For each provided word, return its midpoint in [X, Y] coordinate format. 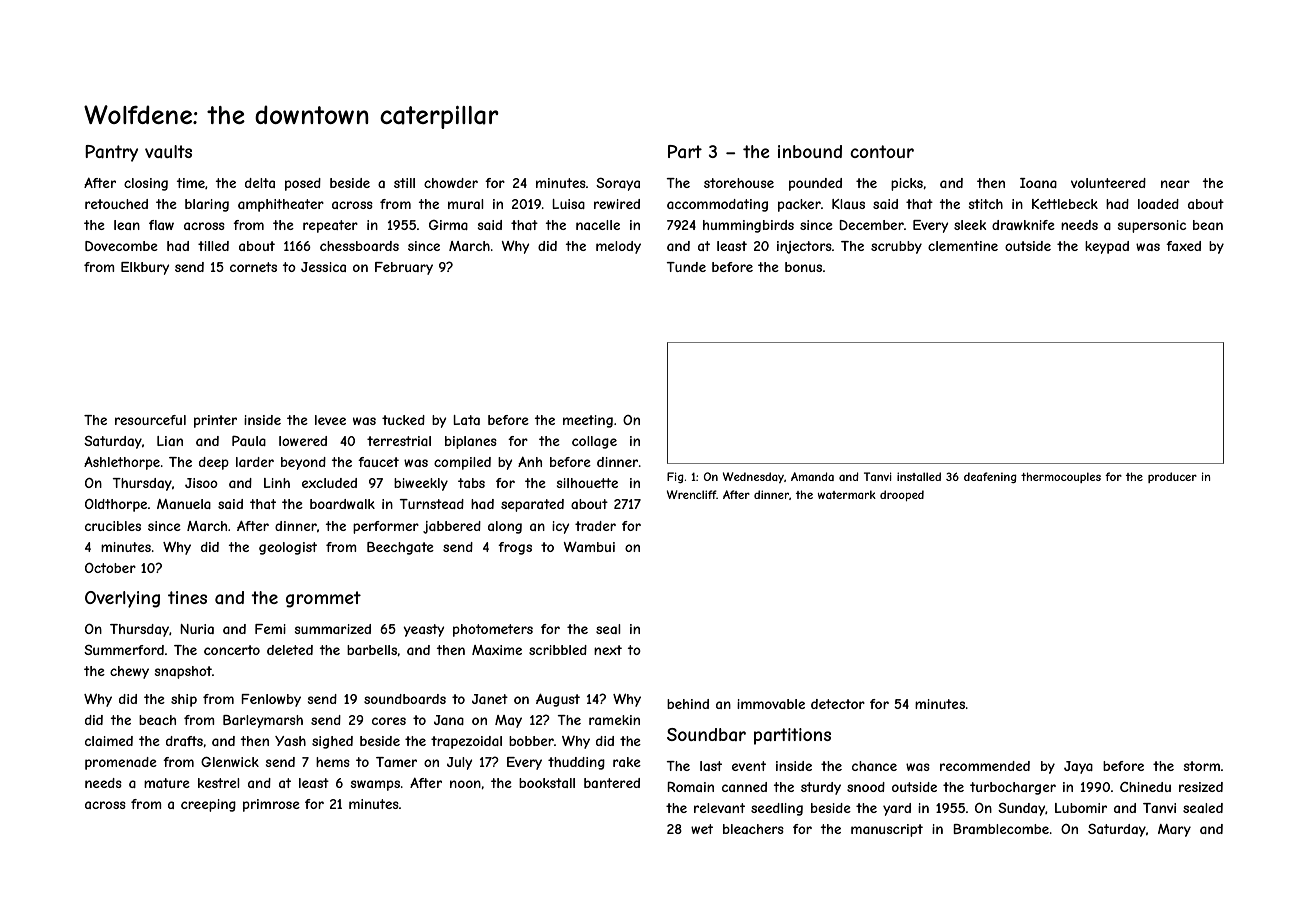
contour [882, 151]
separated [532, 505]
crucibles [113, 526]
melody [618, 247]
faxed [1183, 246]
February [404, 268]
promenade [121, 763]
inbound [810, 151]
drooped [902, 495]
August [558, 700]
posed [303, 184]
